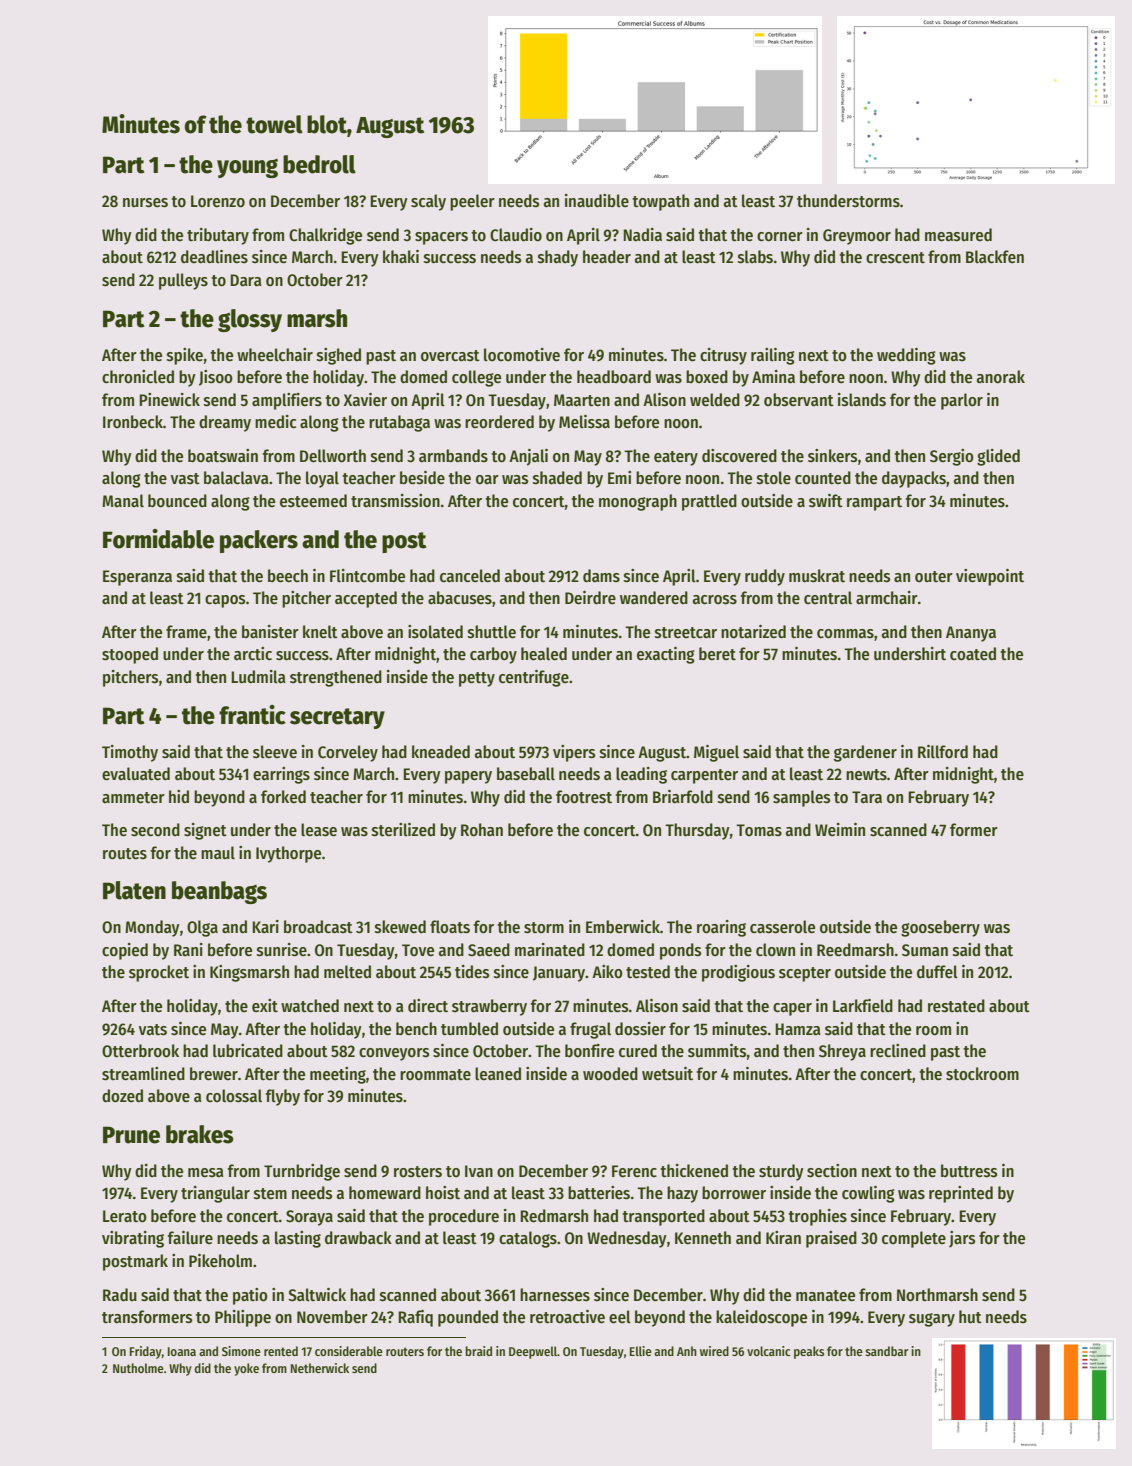 This page has width=1132, height=1466. I want to click on commas, so click(845, 634).
